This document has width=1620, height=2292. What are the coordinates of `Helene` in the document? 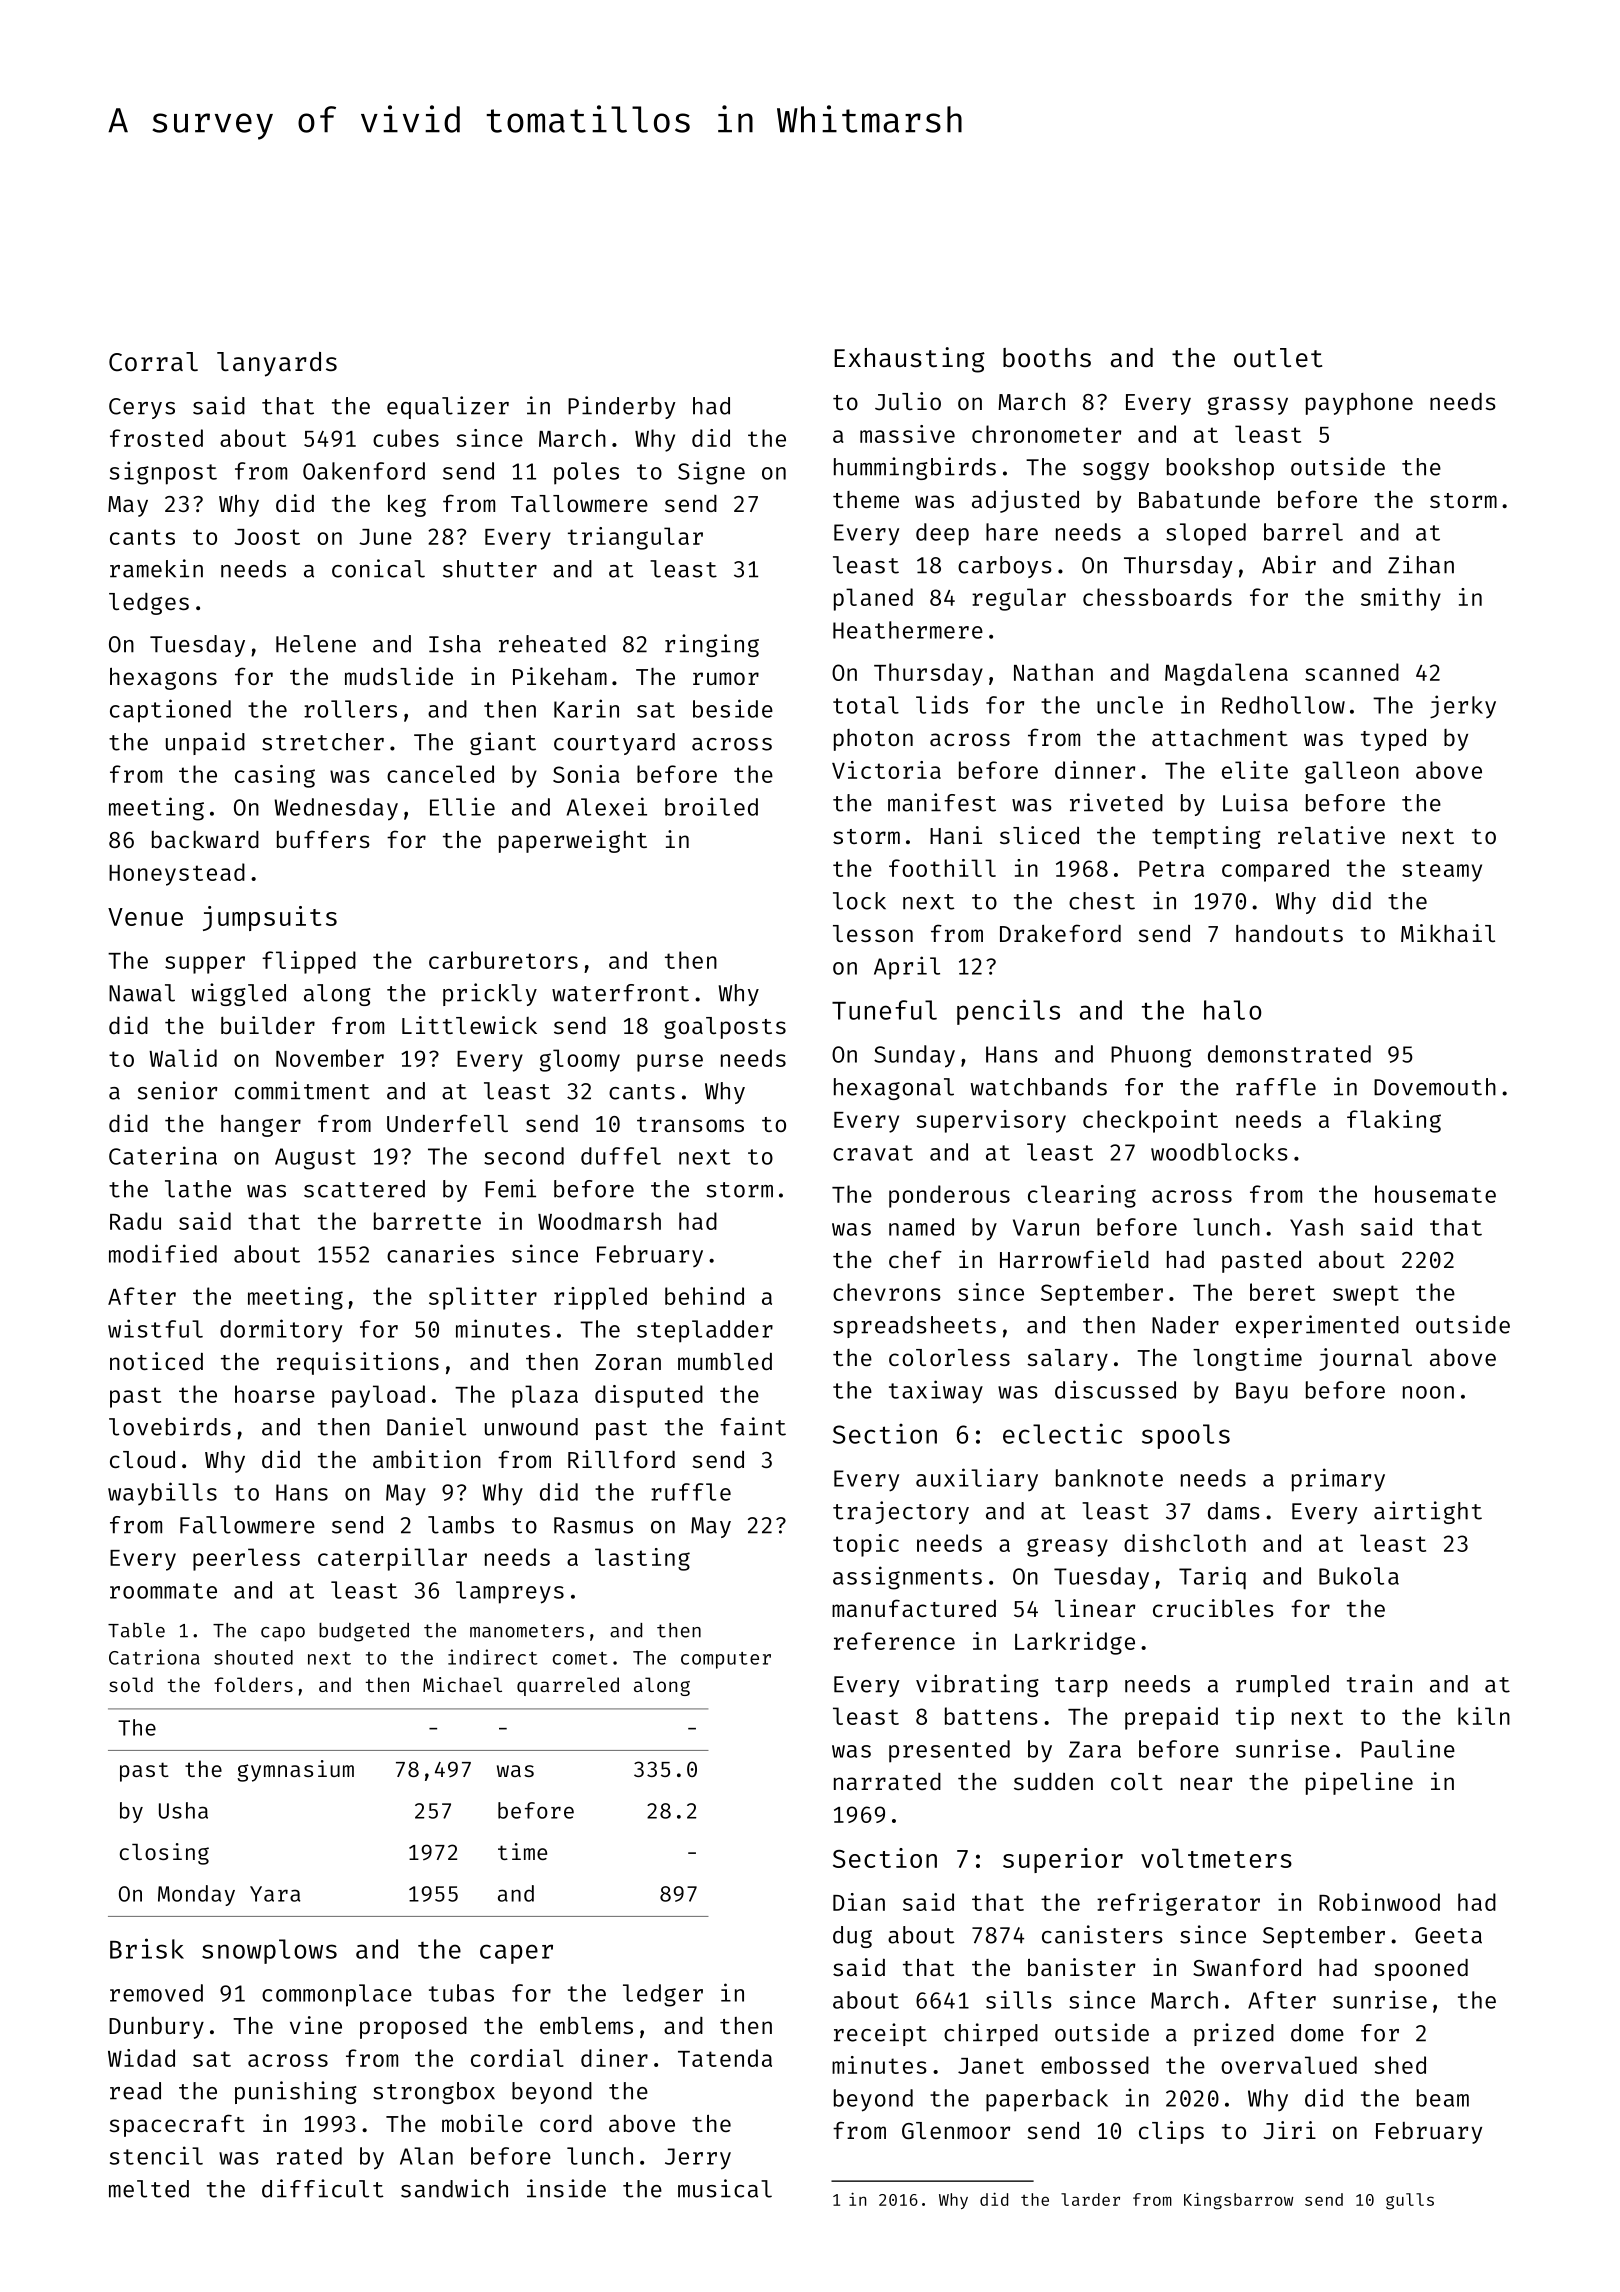 It's located at (316, 644).
